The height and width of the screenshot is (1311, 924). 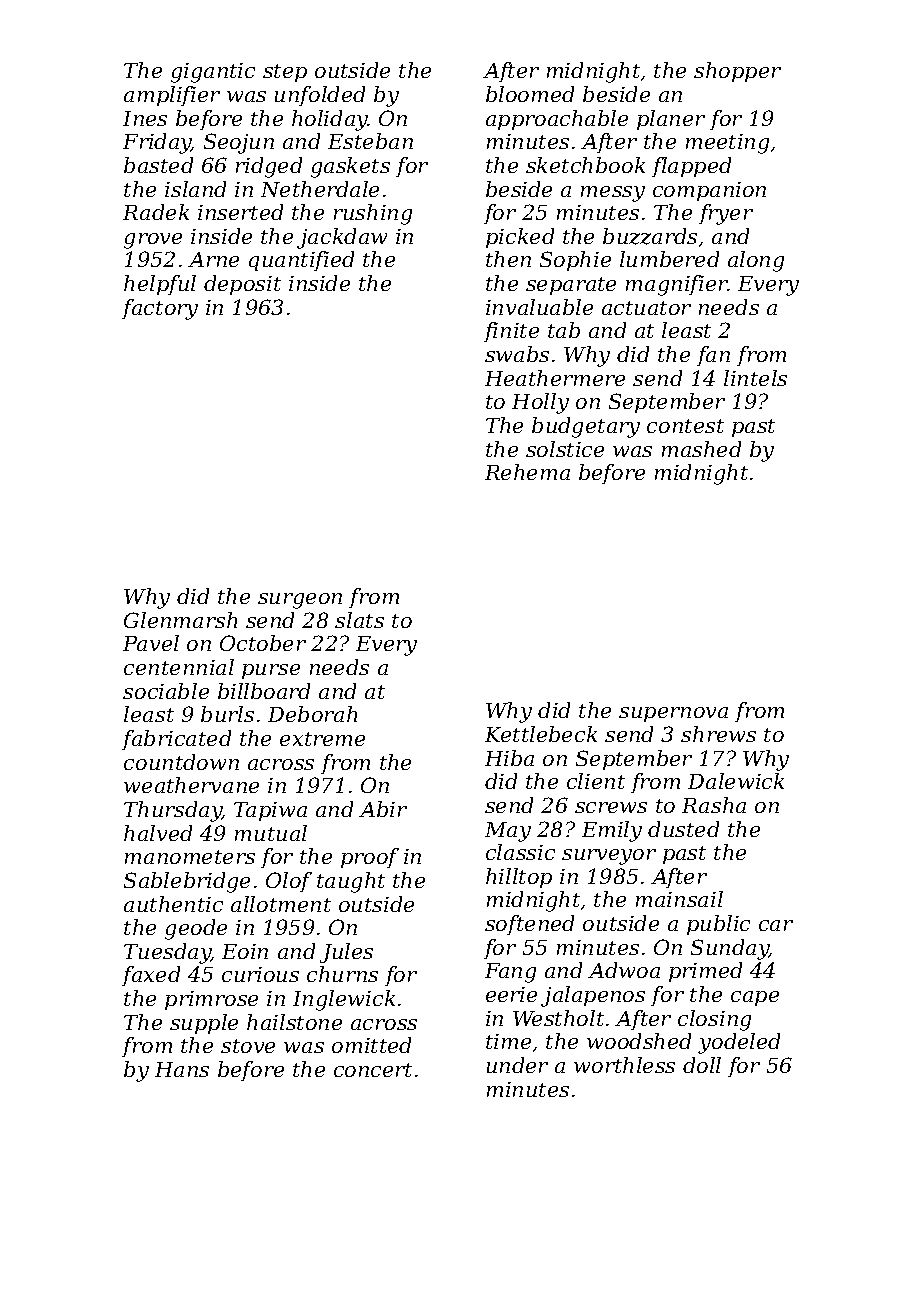 What do you see at coordinates (151, 643) in the screenshot?
I see `Pavel` at bounding box center [151, 643].
